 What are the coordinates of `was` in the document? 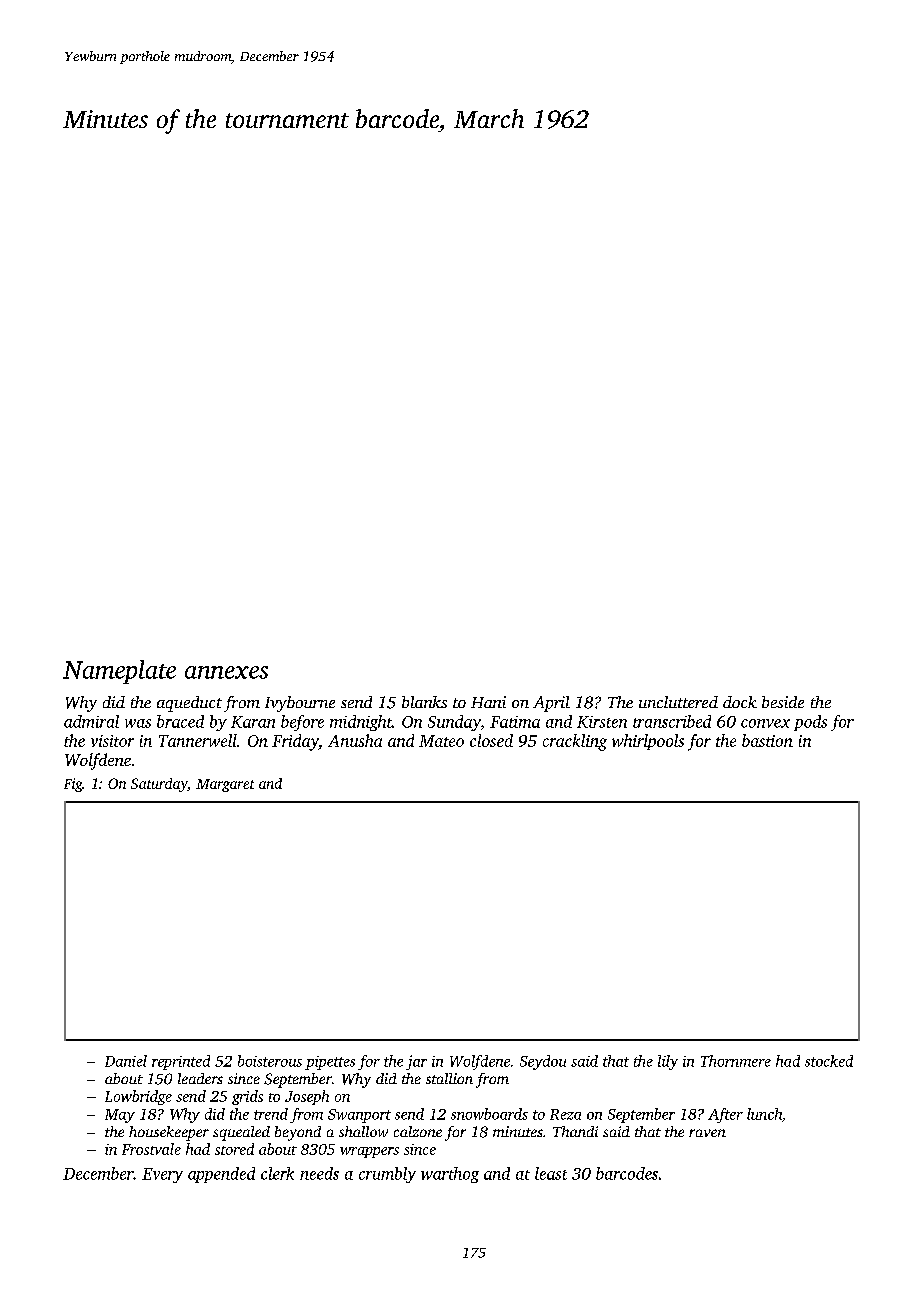 It's located at (138, 723).
